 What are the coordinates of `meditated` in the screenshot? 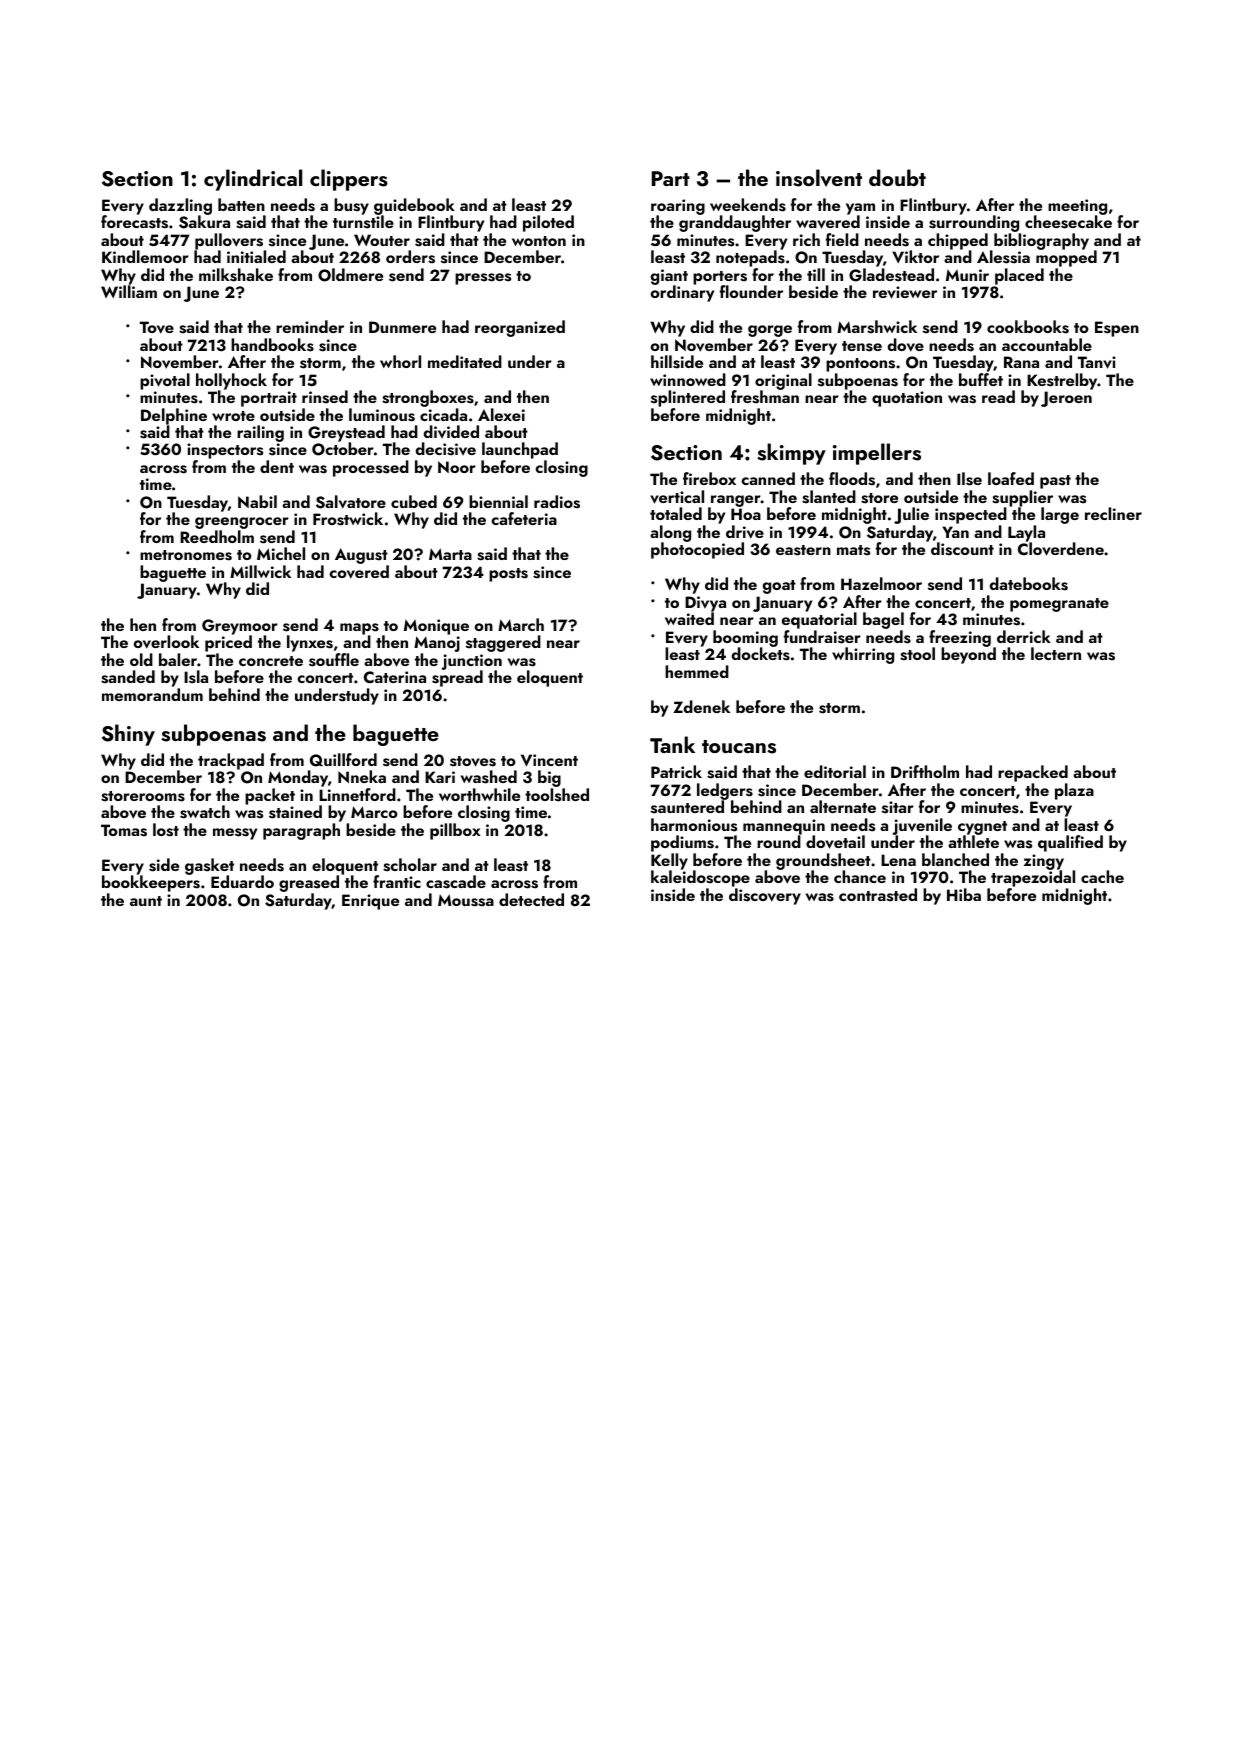 It's located at (465, 361).
